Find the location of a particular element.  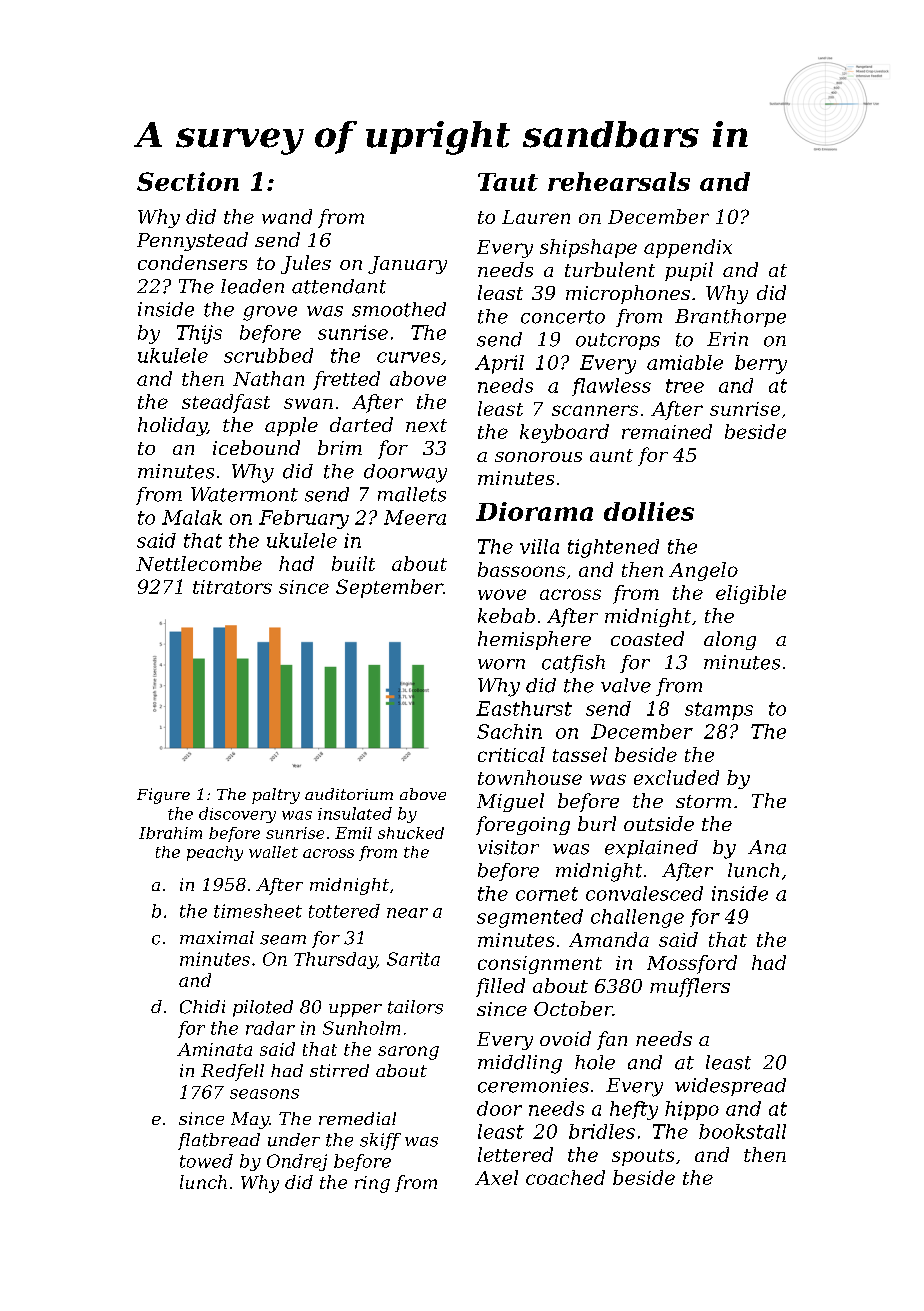

piloted is located at coordinates (263, 1008).
